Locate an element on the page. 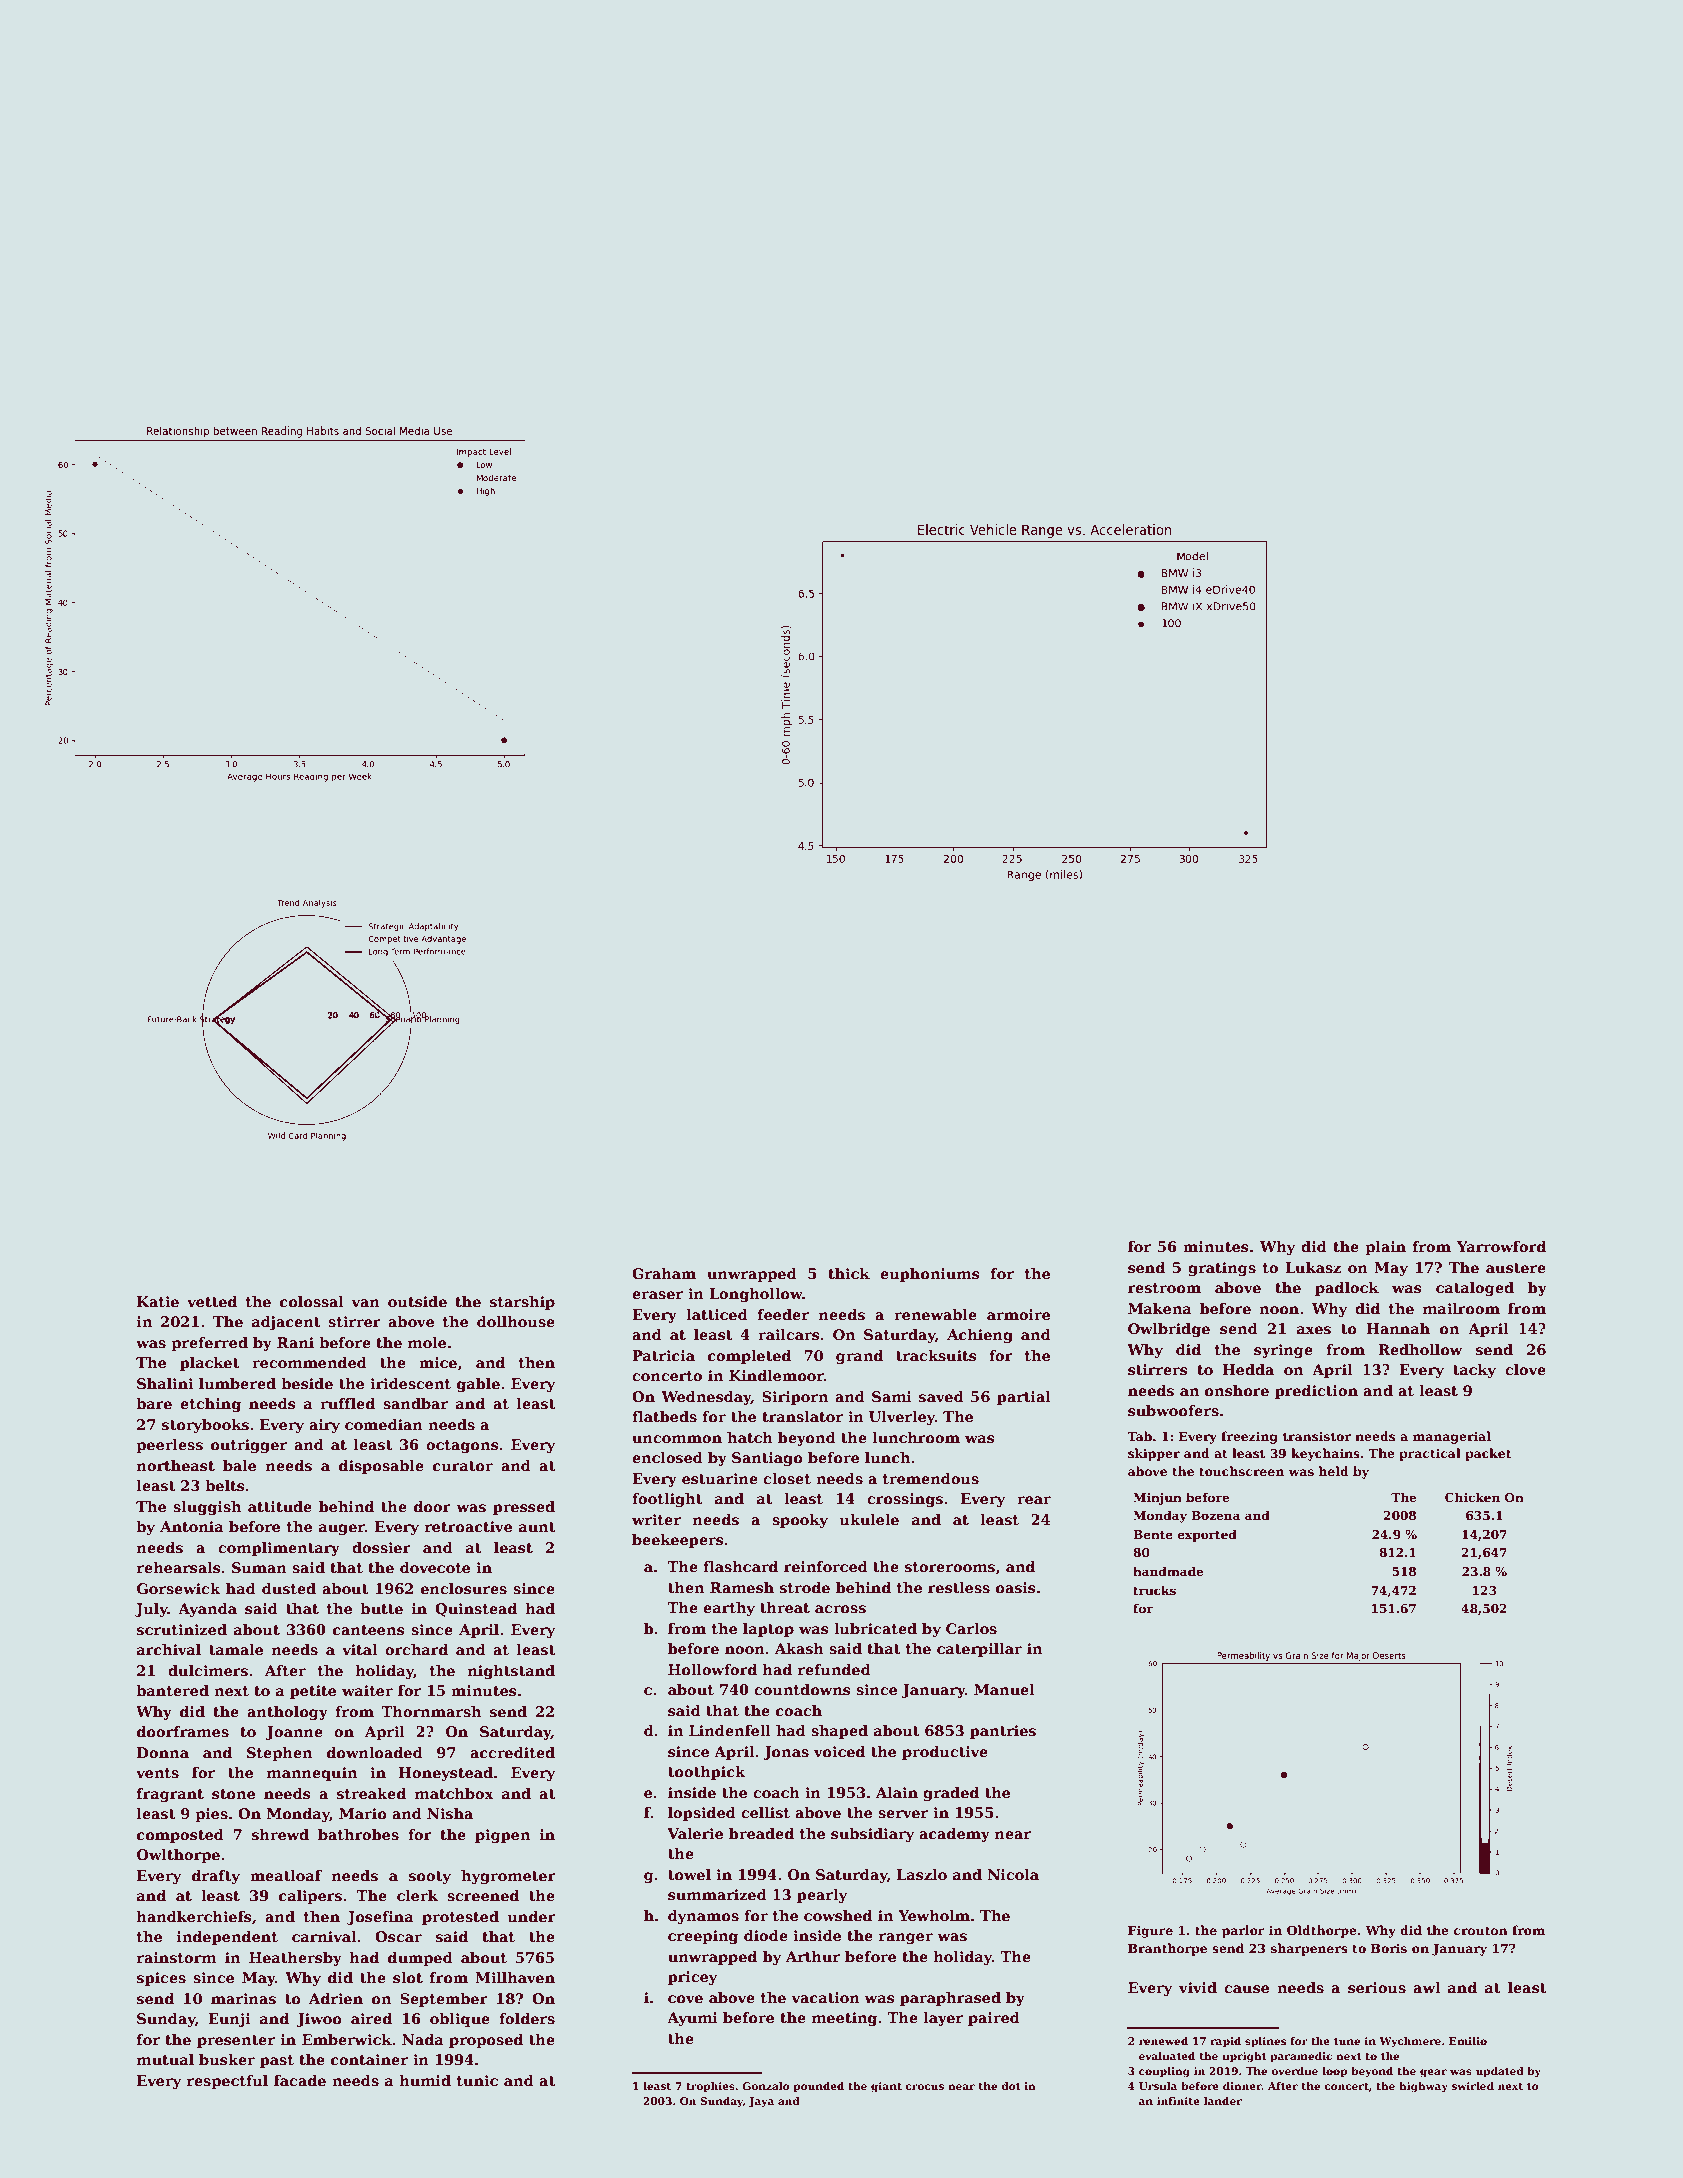 The height and width of the document is (2178, 1683). Hannah is located at coordinates (1398, 1328).
